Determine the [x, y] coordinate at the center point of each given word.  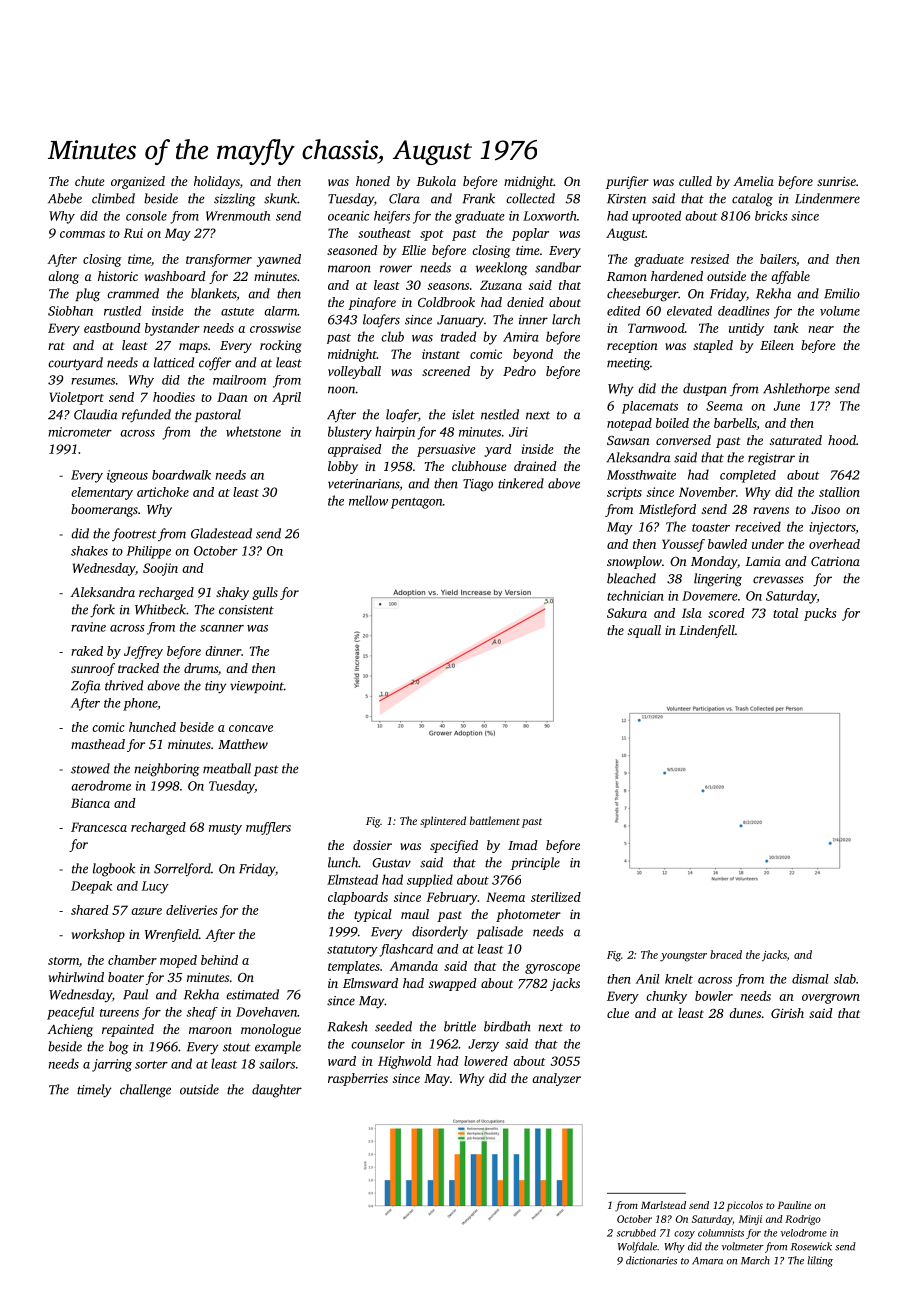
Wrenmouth [238, 216]
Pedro [519, 371]
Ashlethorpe [796, 389]
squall [644, 631]
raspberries [358, 1079]
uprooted [656, 217]
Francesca [99, 827]
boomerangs [104, 510]
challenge [145, 1091]
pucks [820, 614]
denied [525, 302]
